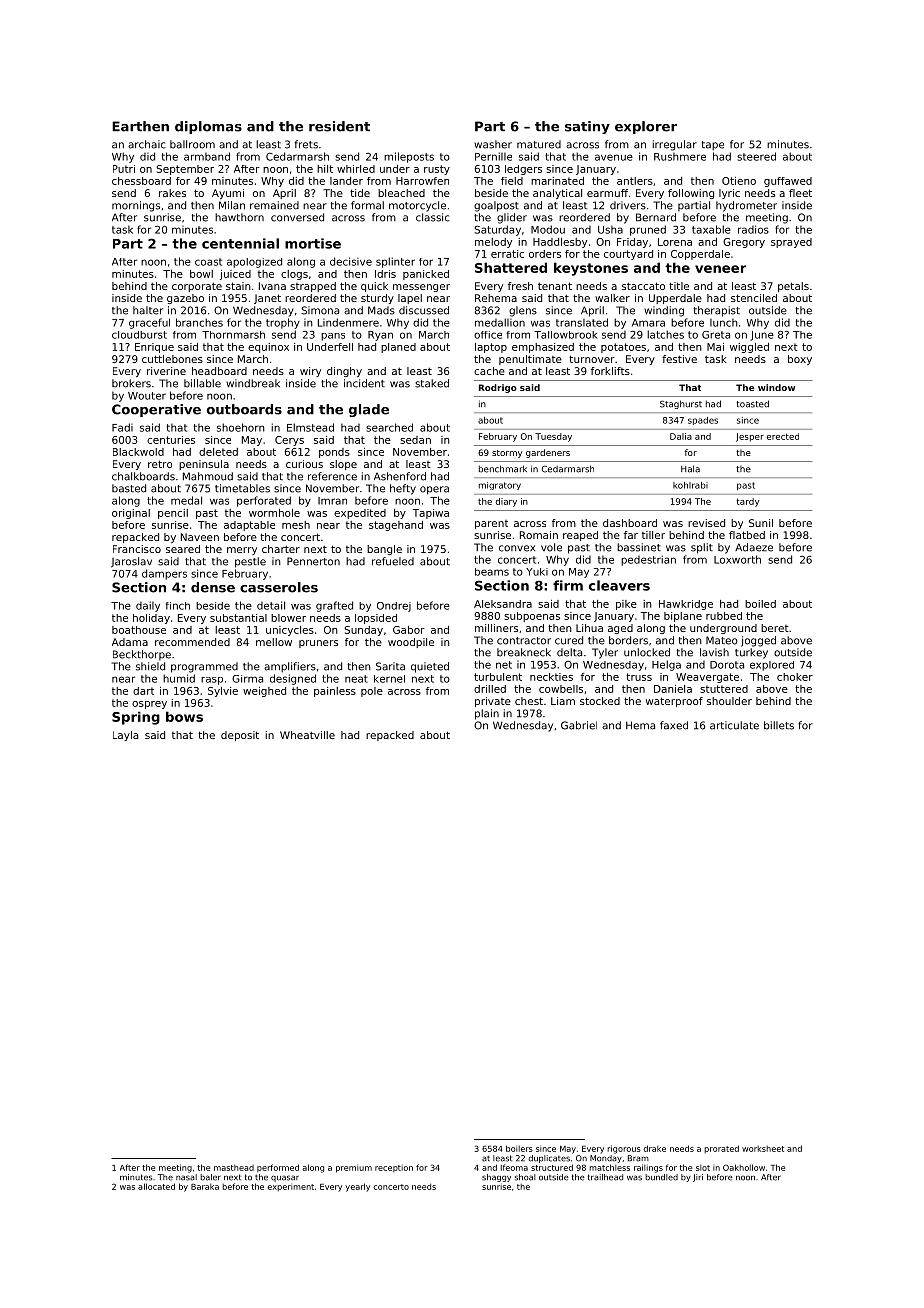 This image has height=1308, width=924. Describe the element at coordinates (681, 436) in the image. I see `Dalia` at that location.
